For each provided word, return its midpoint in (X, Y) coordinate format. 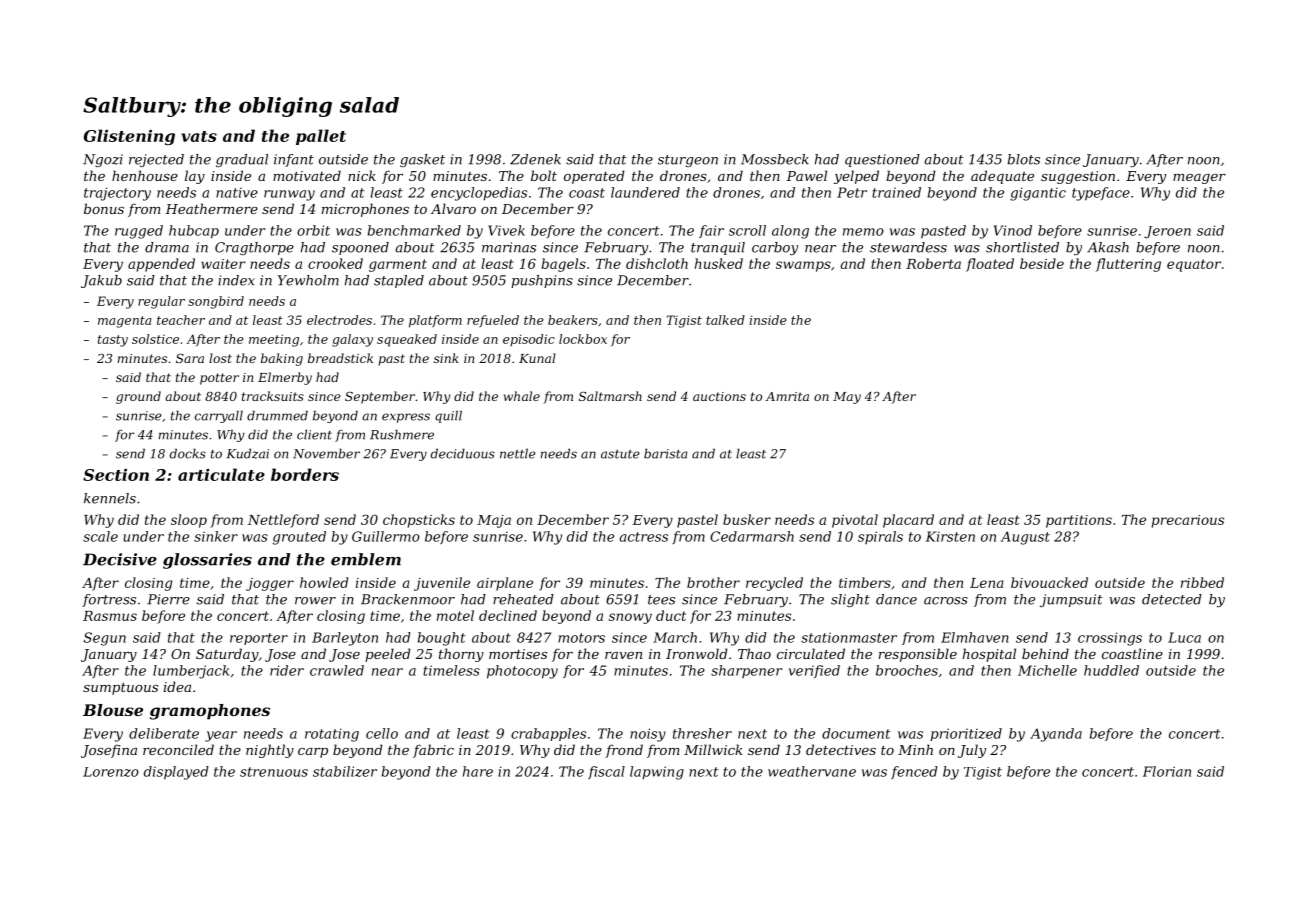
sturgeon (688, 161)
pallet (321, 137)
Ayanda (1056, 735)
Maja (494, 521)
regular (161, 302)
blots (1023, 159)
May (847, 398)
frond (624, 751)
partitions (1079, 521)
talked (725, 320)
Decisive (120, 559)
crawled (337, 670)
